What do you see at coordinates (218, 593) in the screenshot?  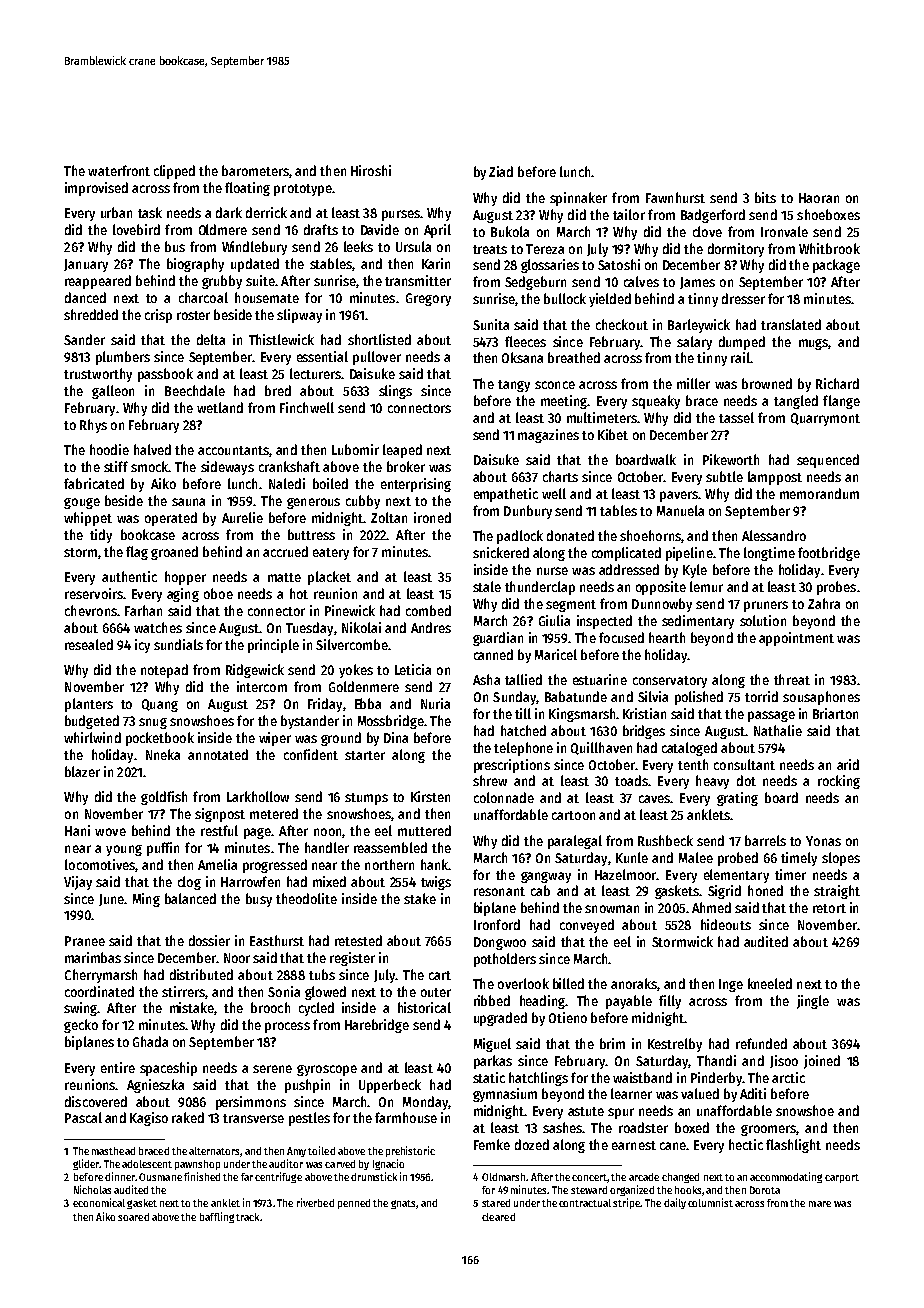 I see `oboe` at bounding box center [218, 593].
